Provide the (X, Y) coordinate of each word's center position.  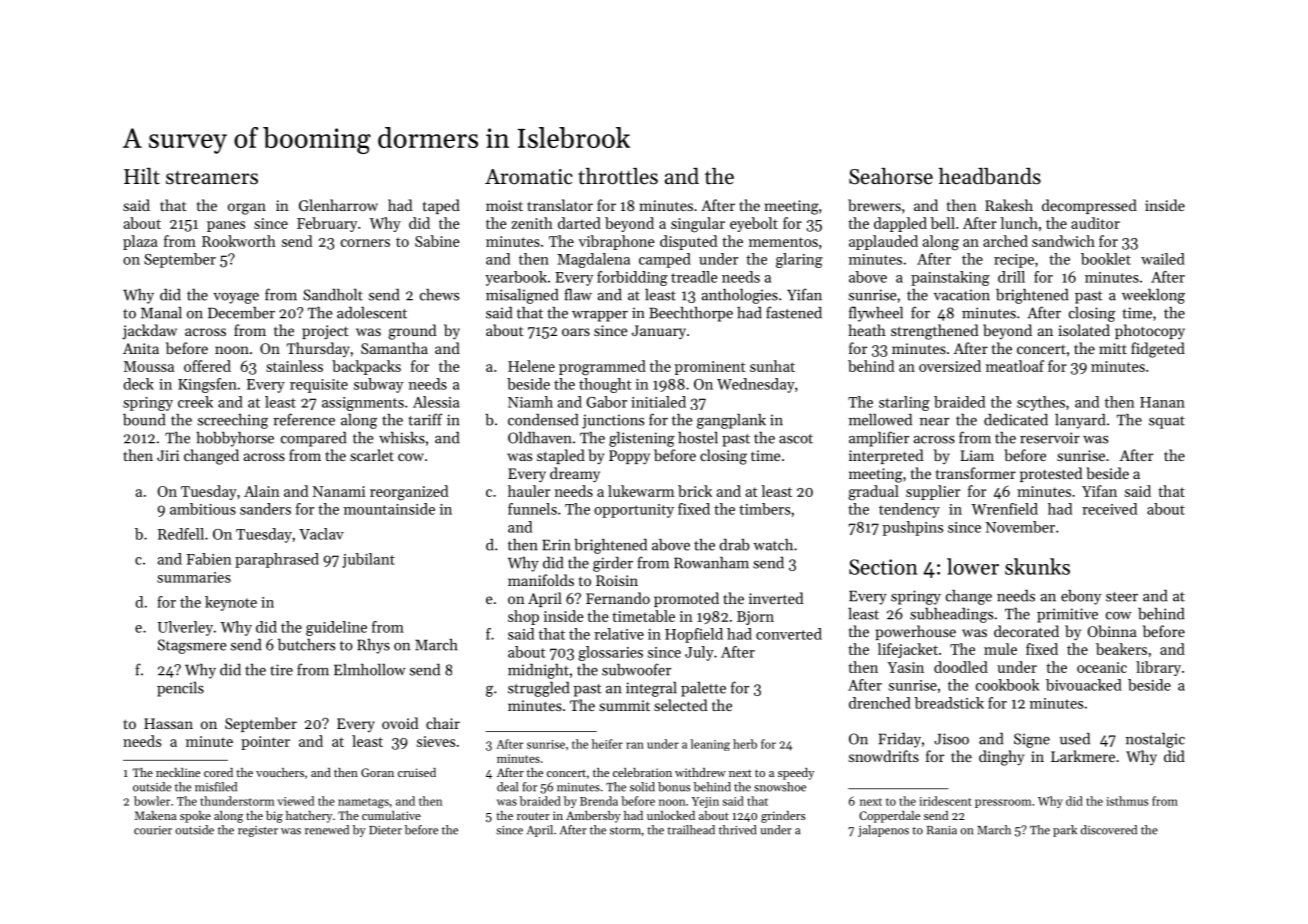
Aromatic (529, 177)
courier (153, 830)
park (1065, 831)
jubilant (368, 560)
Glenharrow (338, 205)
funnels (532, 509)
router (533, 816)
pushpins (913, 528)
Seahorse (891, 176)
